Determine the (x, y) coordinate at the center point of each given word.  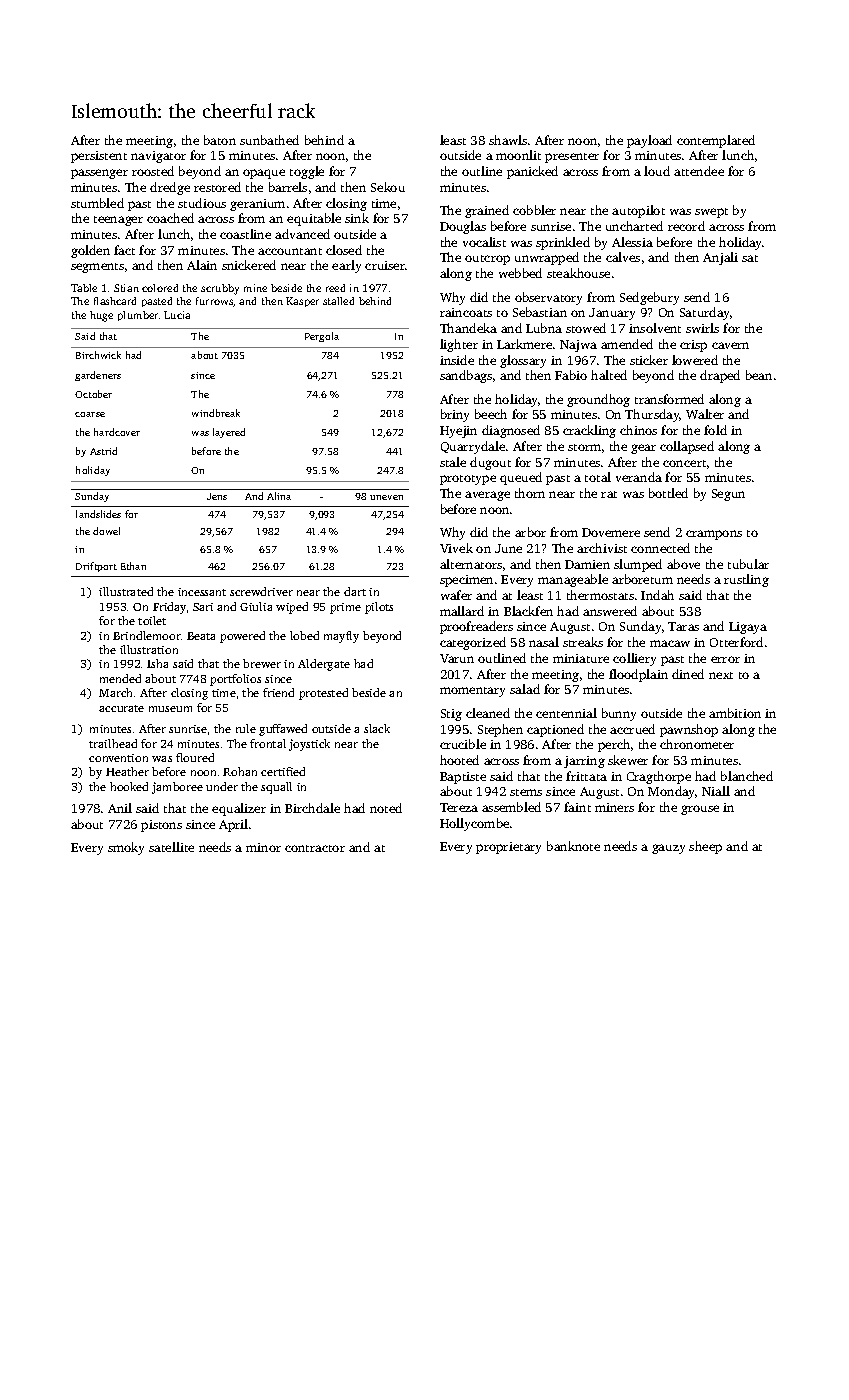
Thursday (652, 415)
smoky (126, 848)
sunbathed (269, 140)
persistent (99, 157)
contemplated (716, 141)
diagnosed (511, 431)
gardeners (98, 376)
